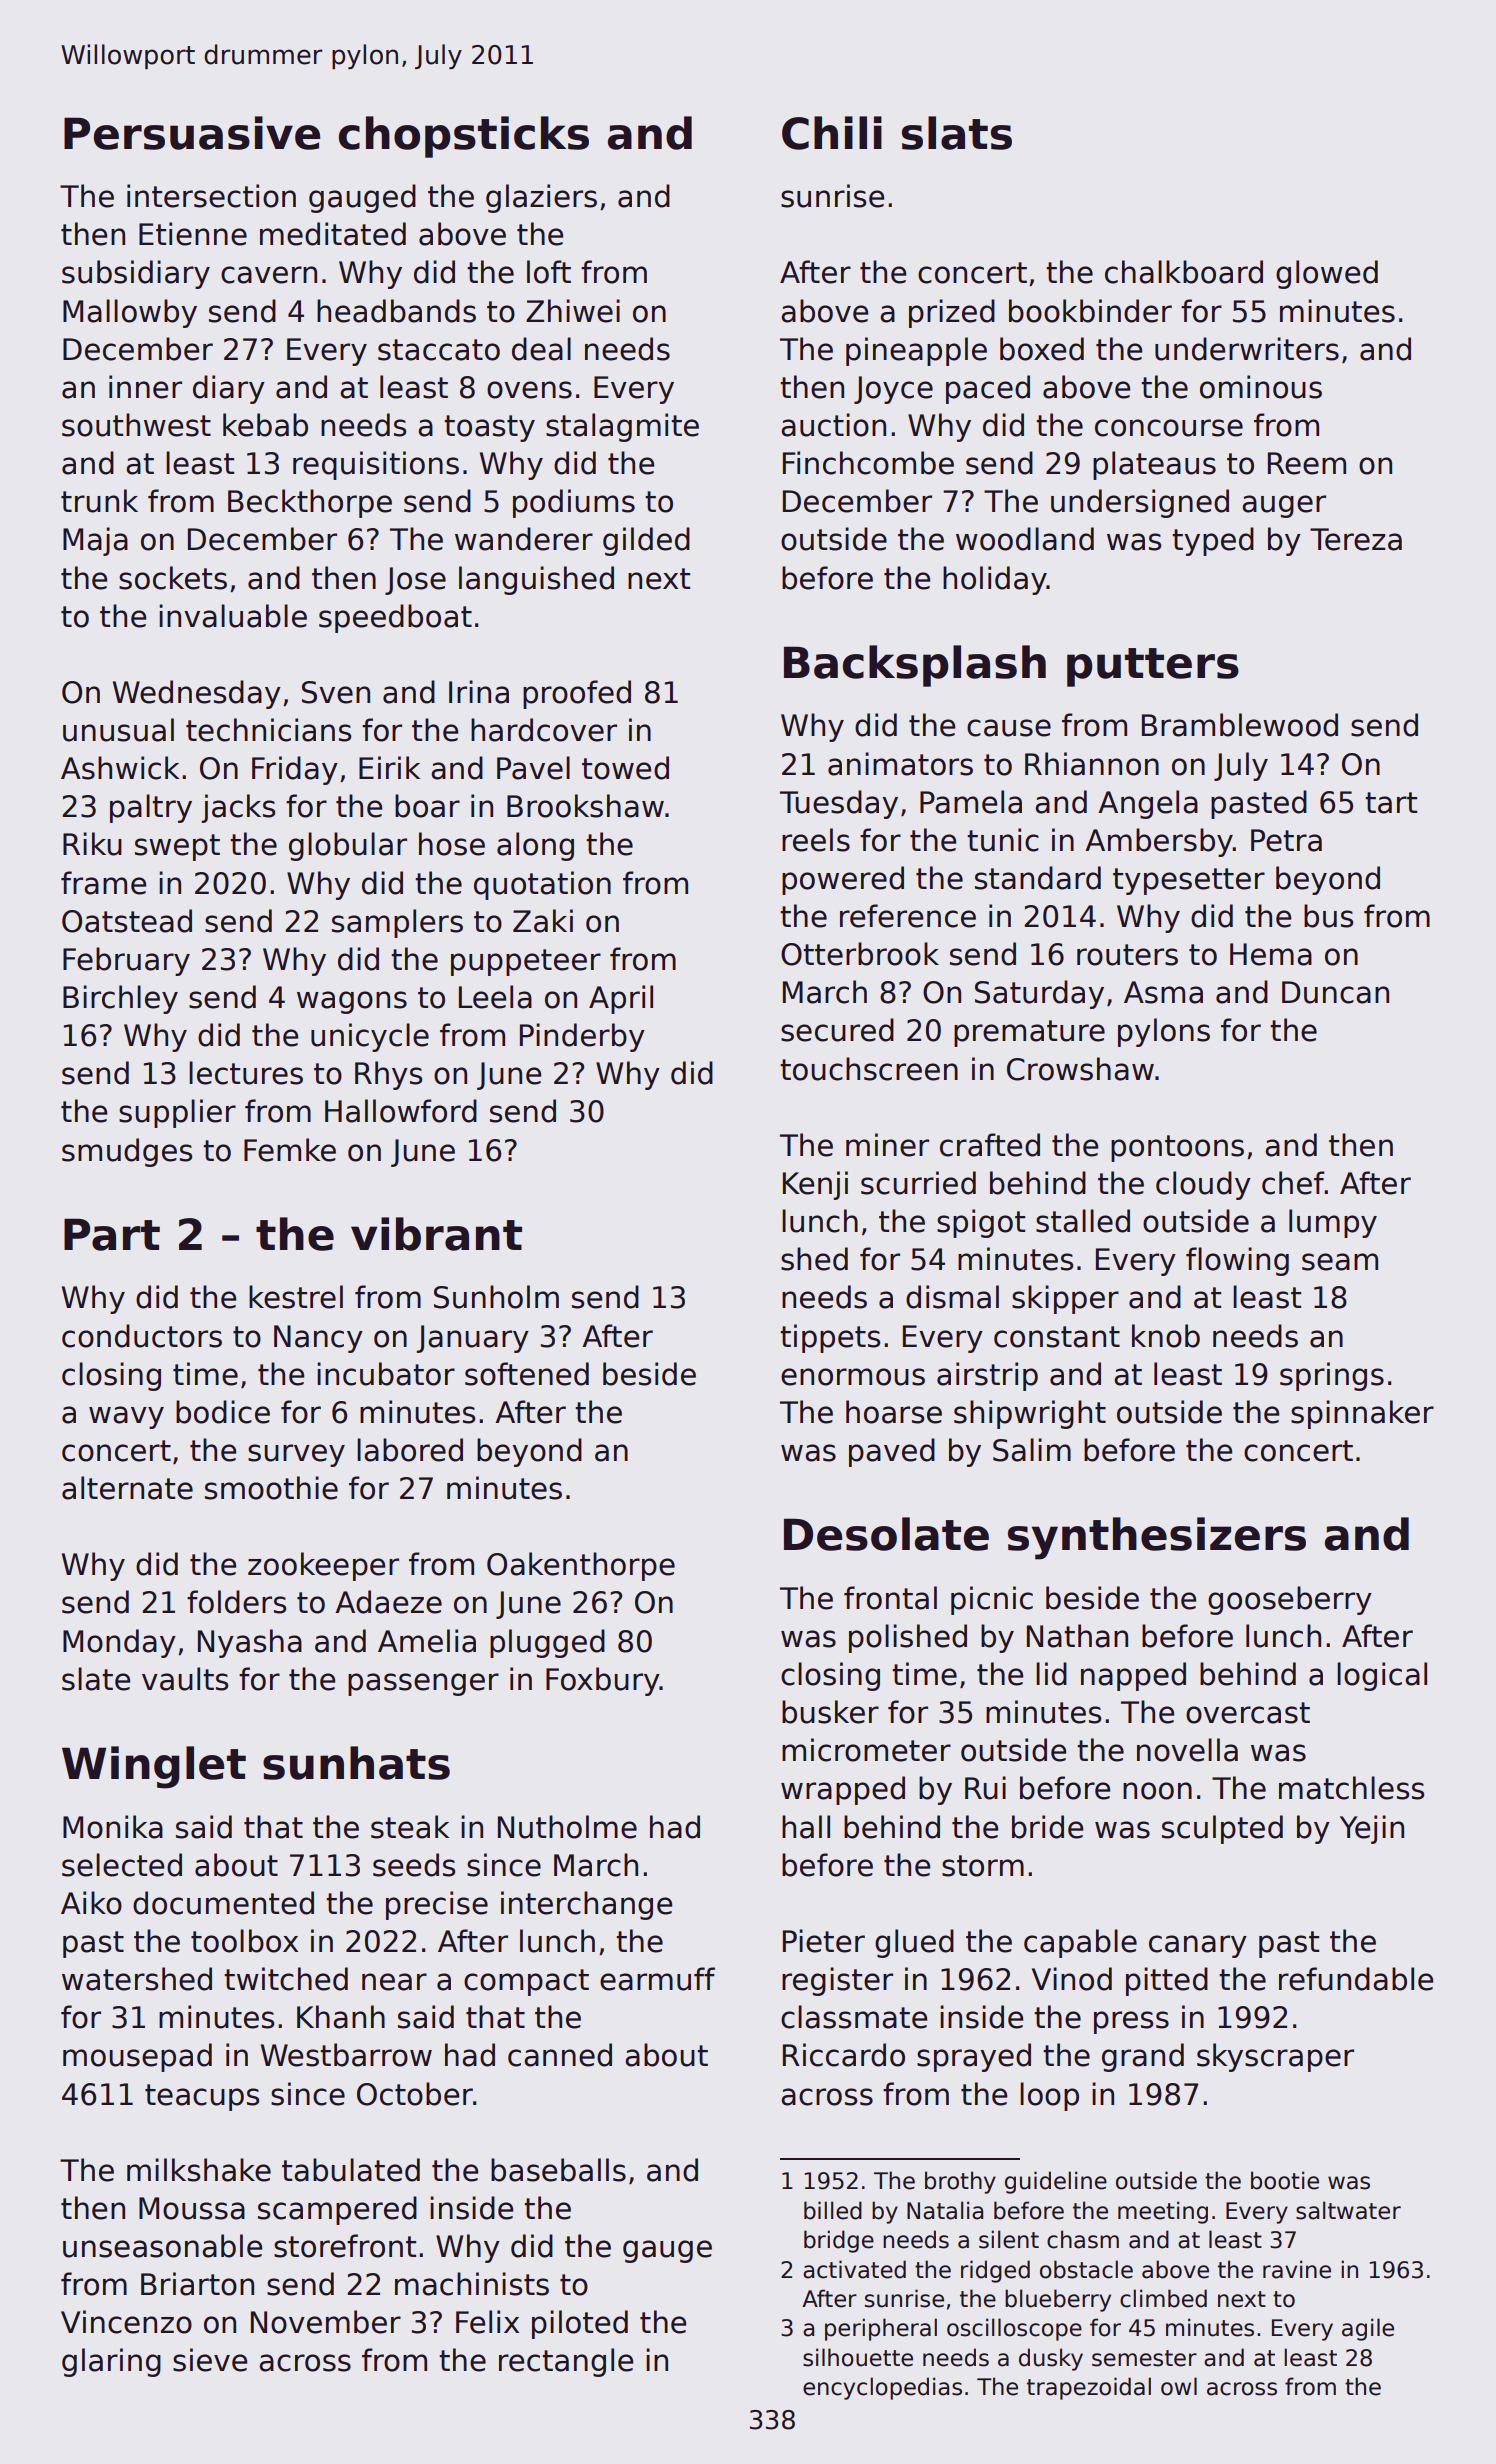 The image size is (1496, 2464). What do you see at coordinates (646, 541) in the screenshot?
I see `gilded` at bounding box center [646, 541].
